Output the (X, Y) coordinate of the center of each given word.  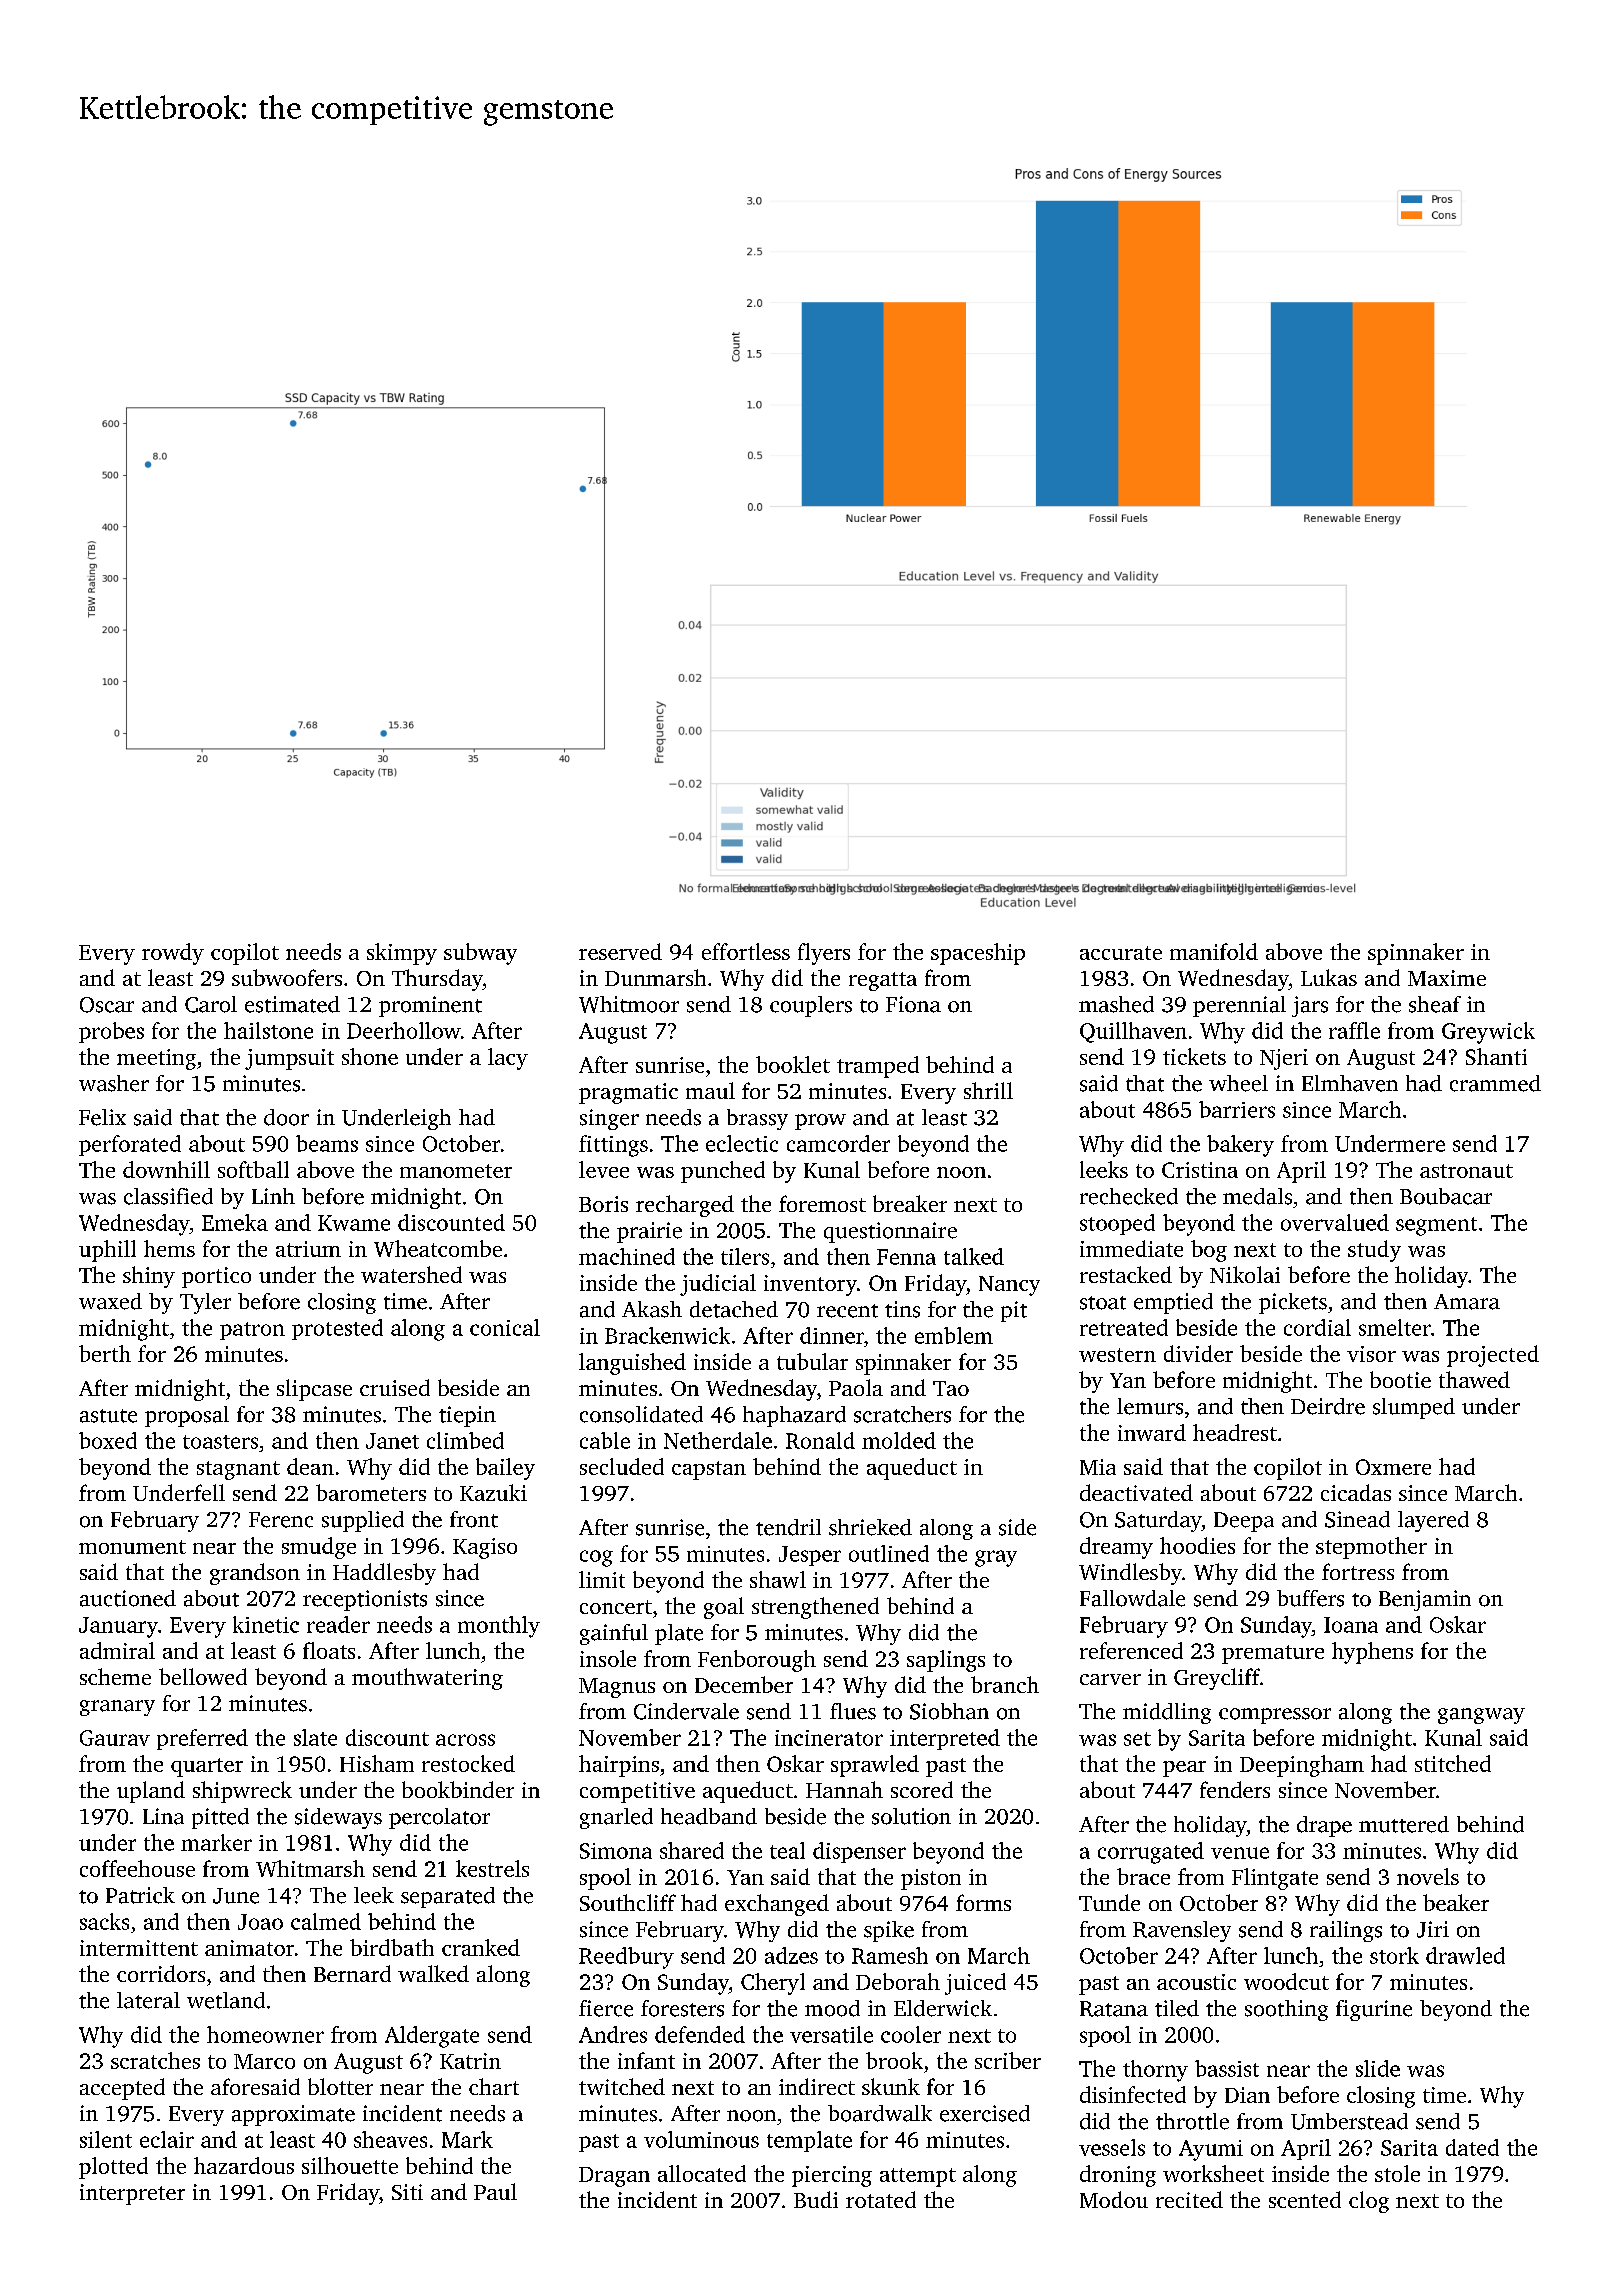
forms (983, 1902)
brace (1143, 1876)
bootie (1400, 1379)
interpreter (132, 2194)
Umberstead (1349, 2121)
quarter (207, 1767)
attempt (918, 2177)
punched (723, 1172)
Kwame (354, 1223)
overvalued (1335, 1222)
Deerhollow (404, 1030)
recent (847, 1311)
